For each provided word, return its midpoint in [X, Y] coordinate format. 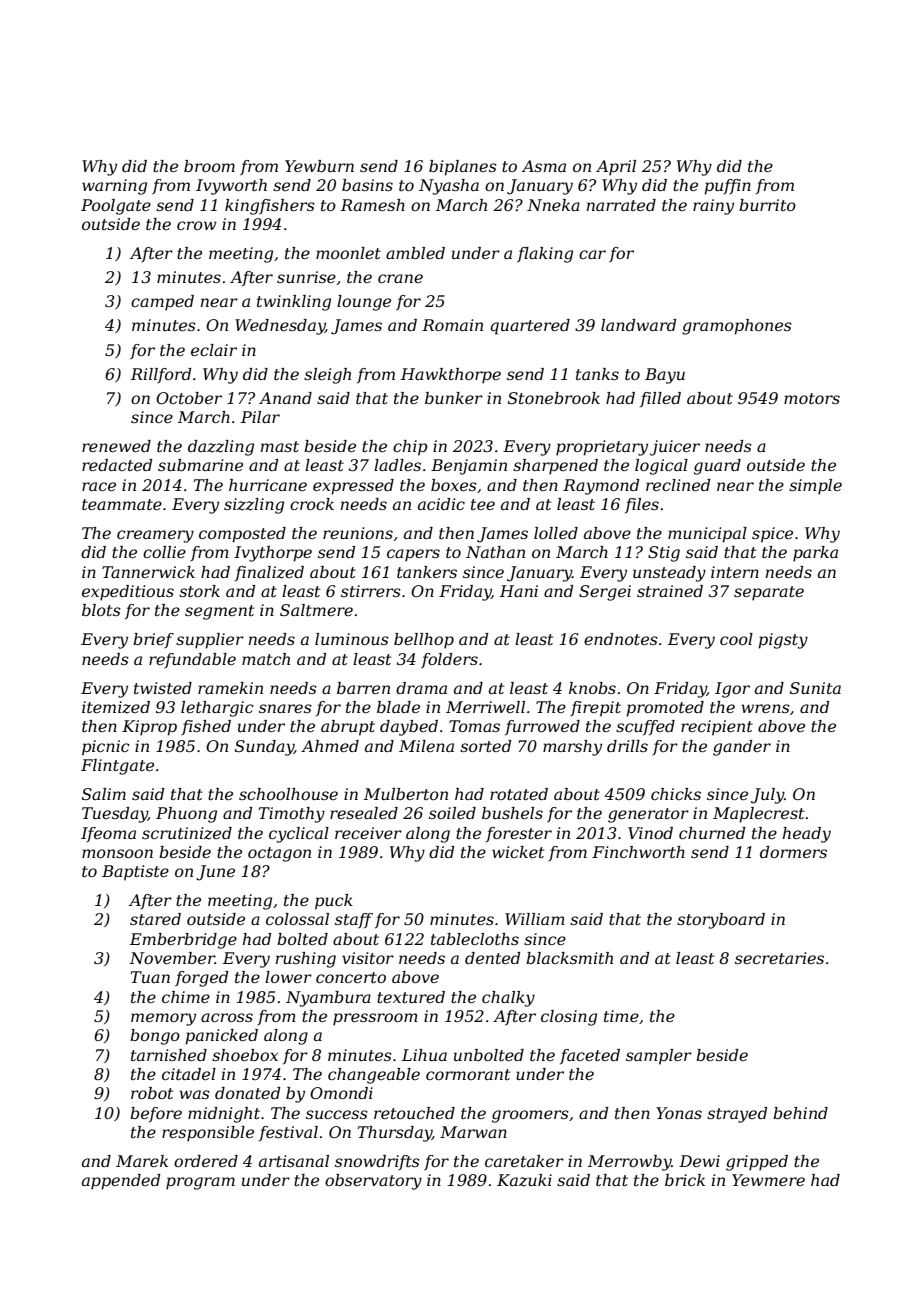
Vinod [650, 833]
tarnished [169, 1055]
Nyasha [449, 187]
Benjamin [469, 467]
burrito [767, 205]
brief [153, 640]
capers [413, 555]
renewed [116, 446]
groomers [530, 1116]
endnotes [621, 639]
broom [209, 166]
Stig [664, 554]
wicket [518, 852]
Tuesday [115, 815]
